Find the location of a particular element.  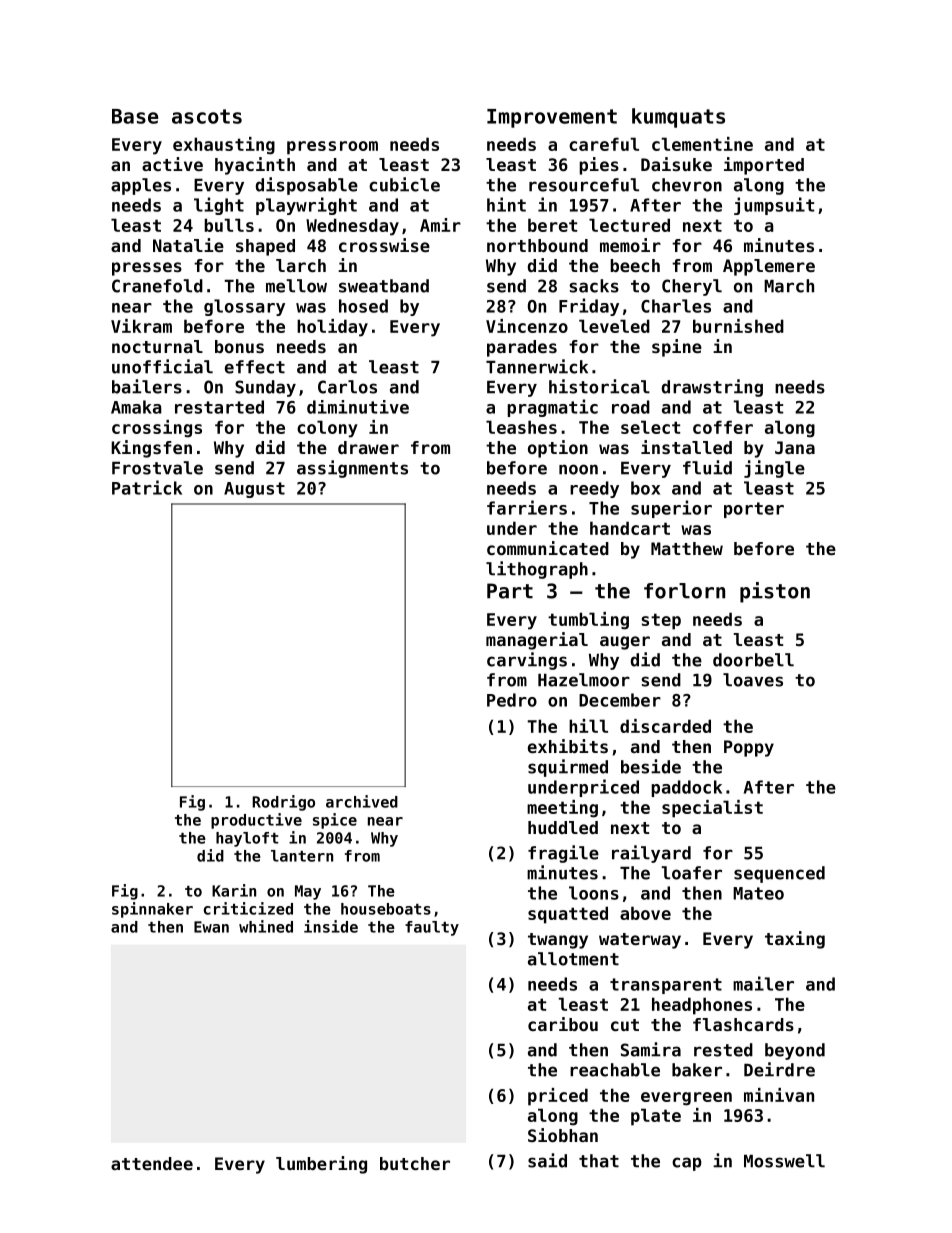

March is located at coordinates (789, 286).
